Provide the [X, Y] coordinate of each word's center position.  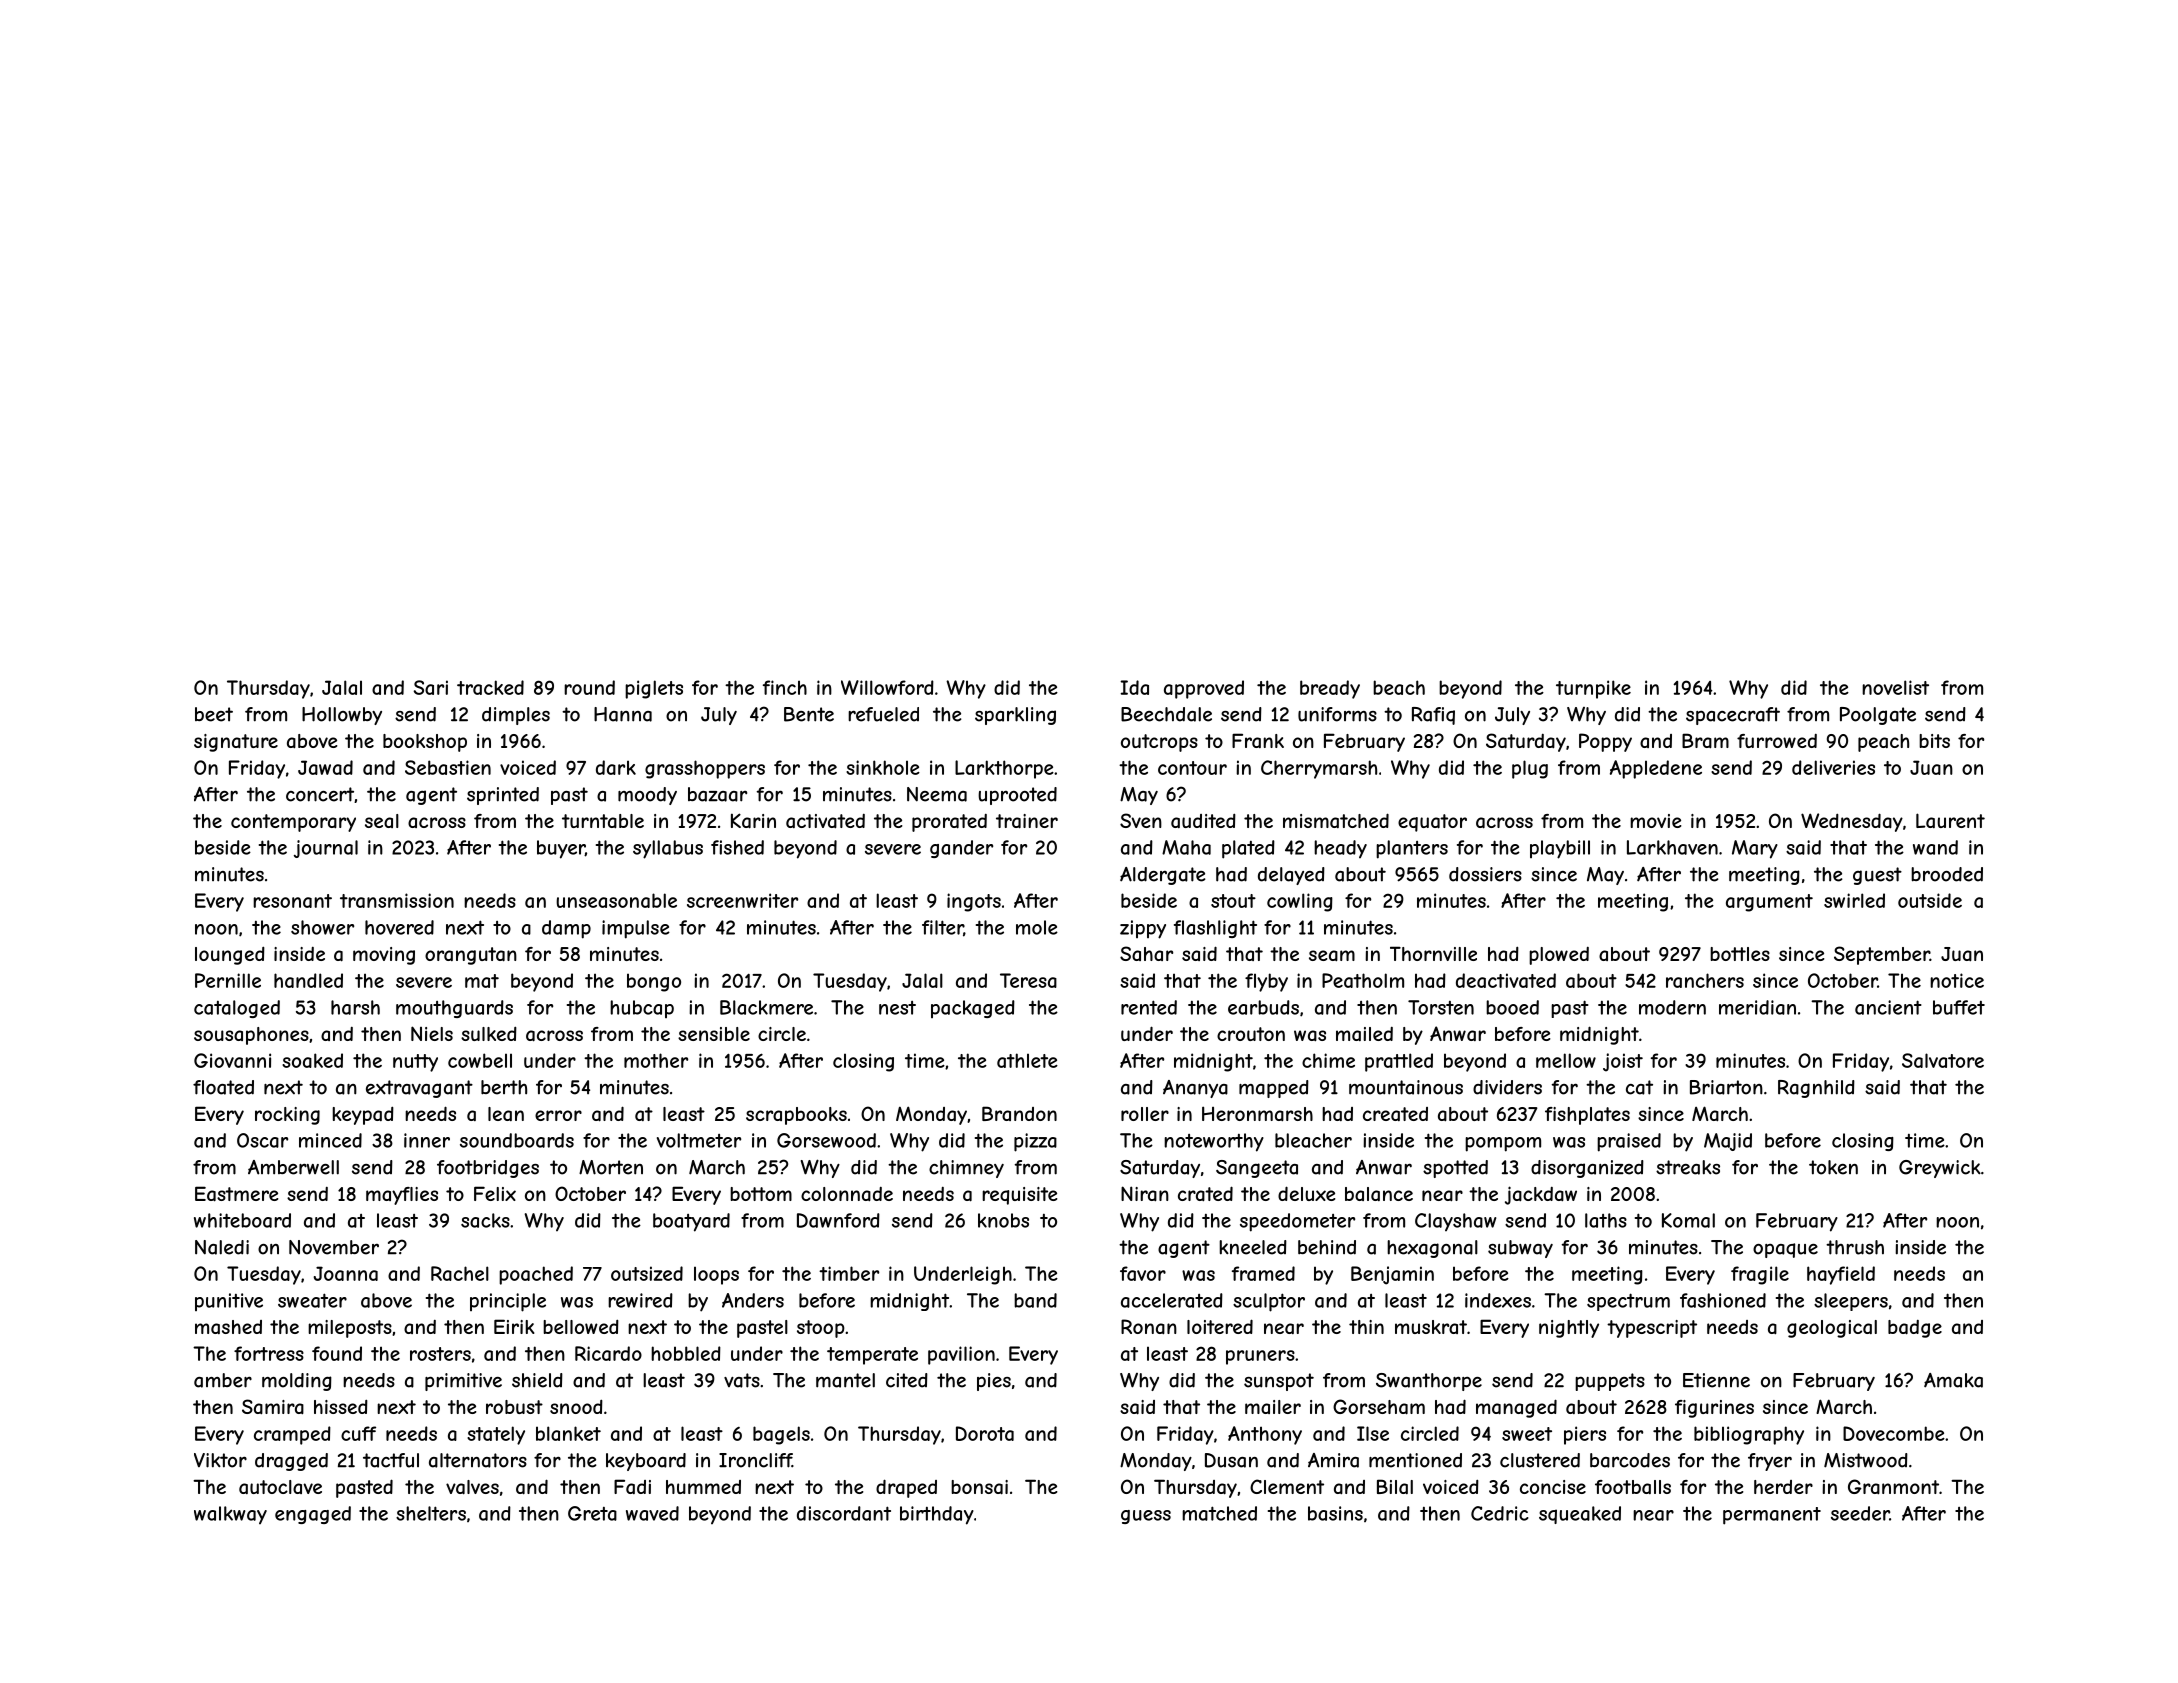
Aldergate [1163, 876]
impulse [636, 929]
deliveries [1833, 767]
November [334, 1247]
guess [1146, 1517]
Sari [431, 687]
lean [506, 1114]
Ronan [1149, 1327]
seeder [1860, 1513]
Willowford [887, 687]
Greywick [1940, 1169]
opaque [1785, 1250]
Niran [1145, 1194]
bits [1934, 741]
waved [652, 1513]
